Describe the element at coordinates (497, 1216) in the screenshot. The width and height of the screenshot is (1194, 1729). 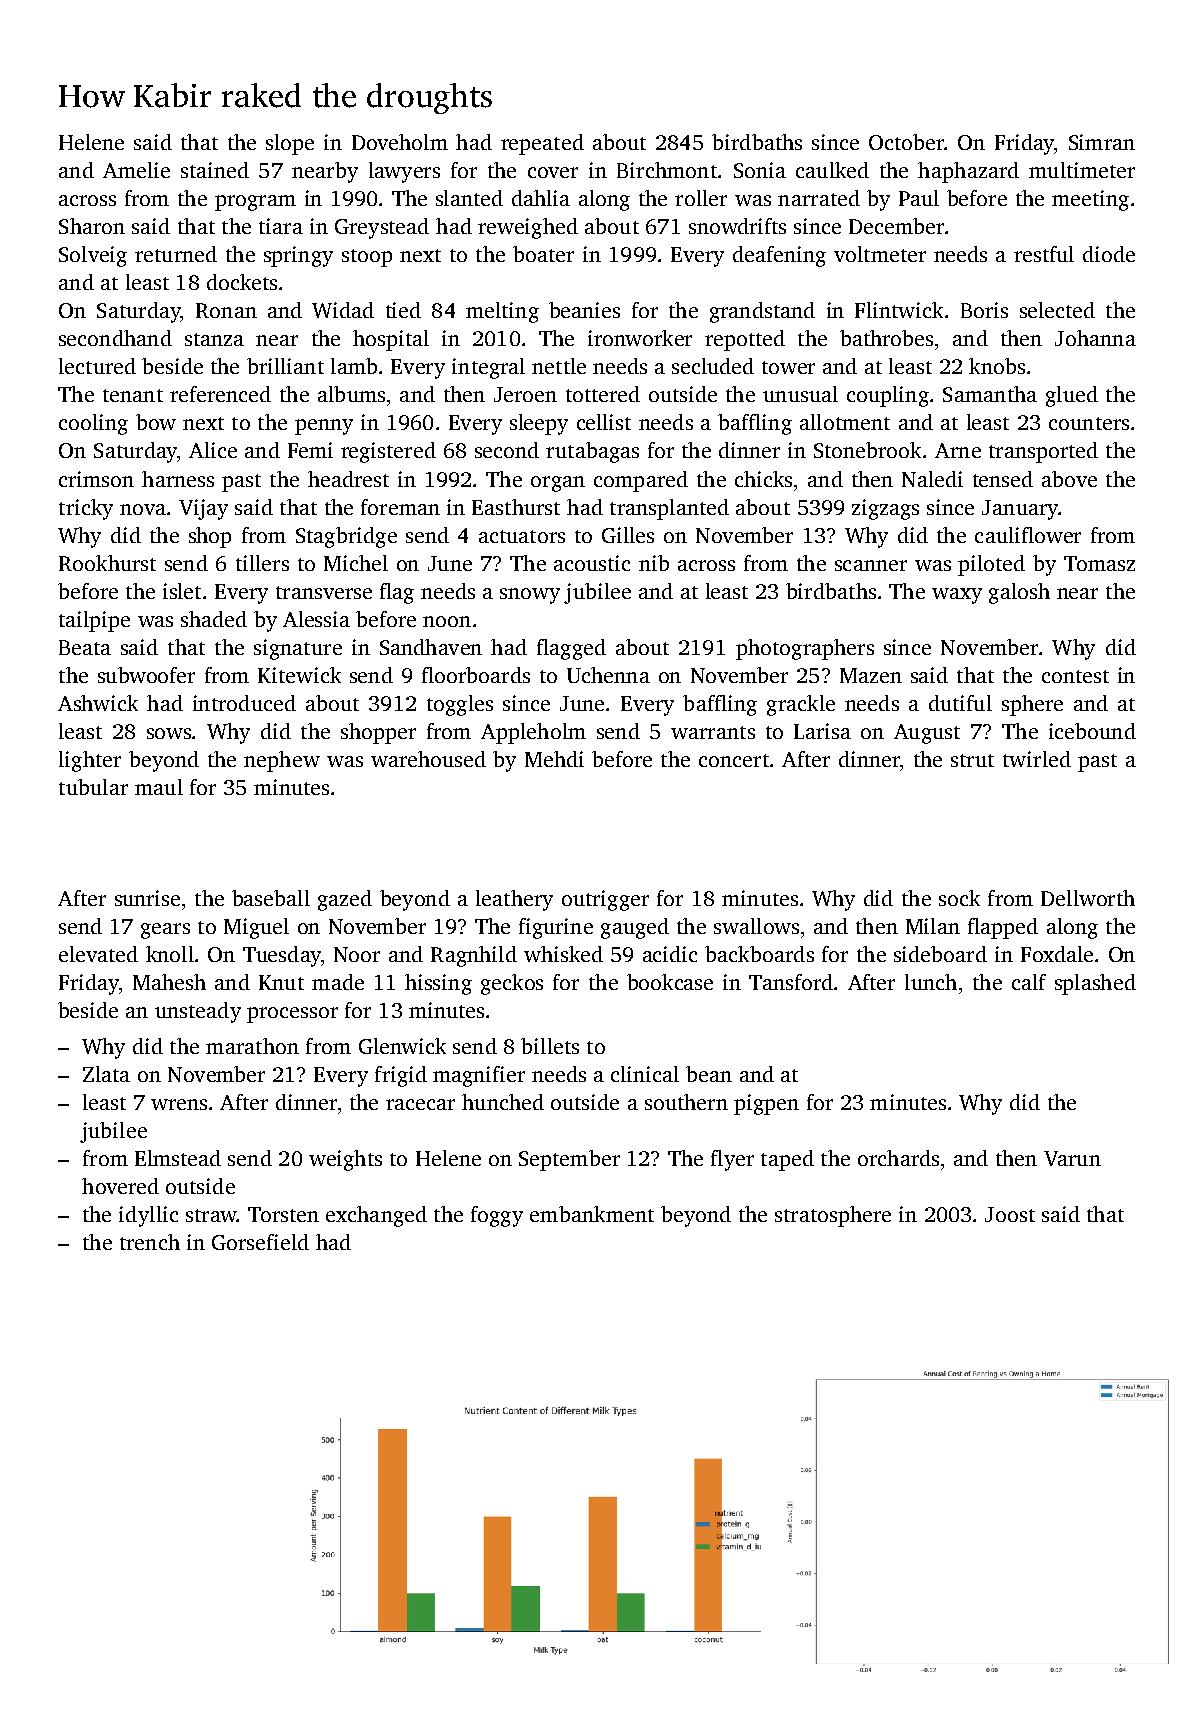
I see `foggy` at that location.
